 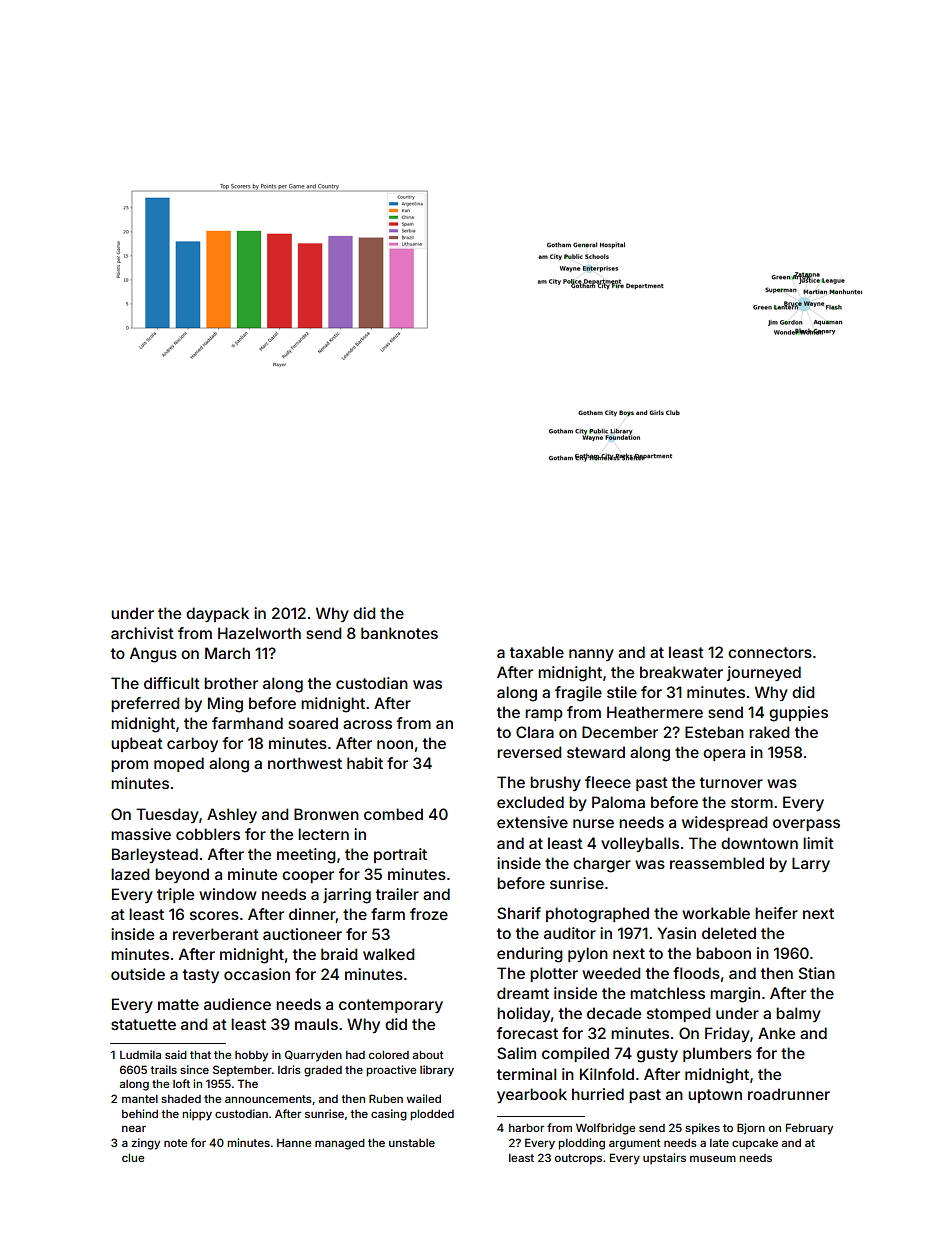 What do you see at coordinates (678, 1014) in the screenshot?
I see `stomped` at bounding box center [678, 1014].
